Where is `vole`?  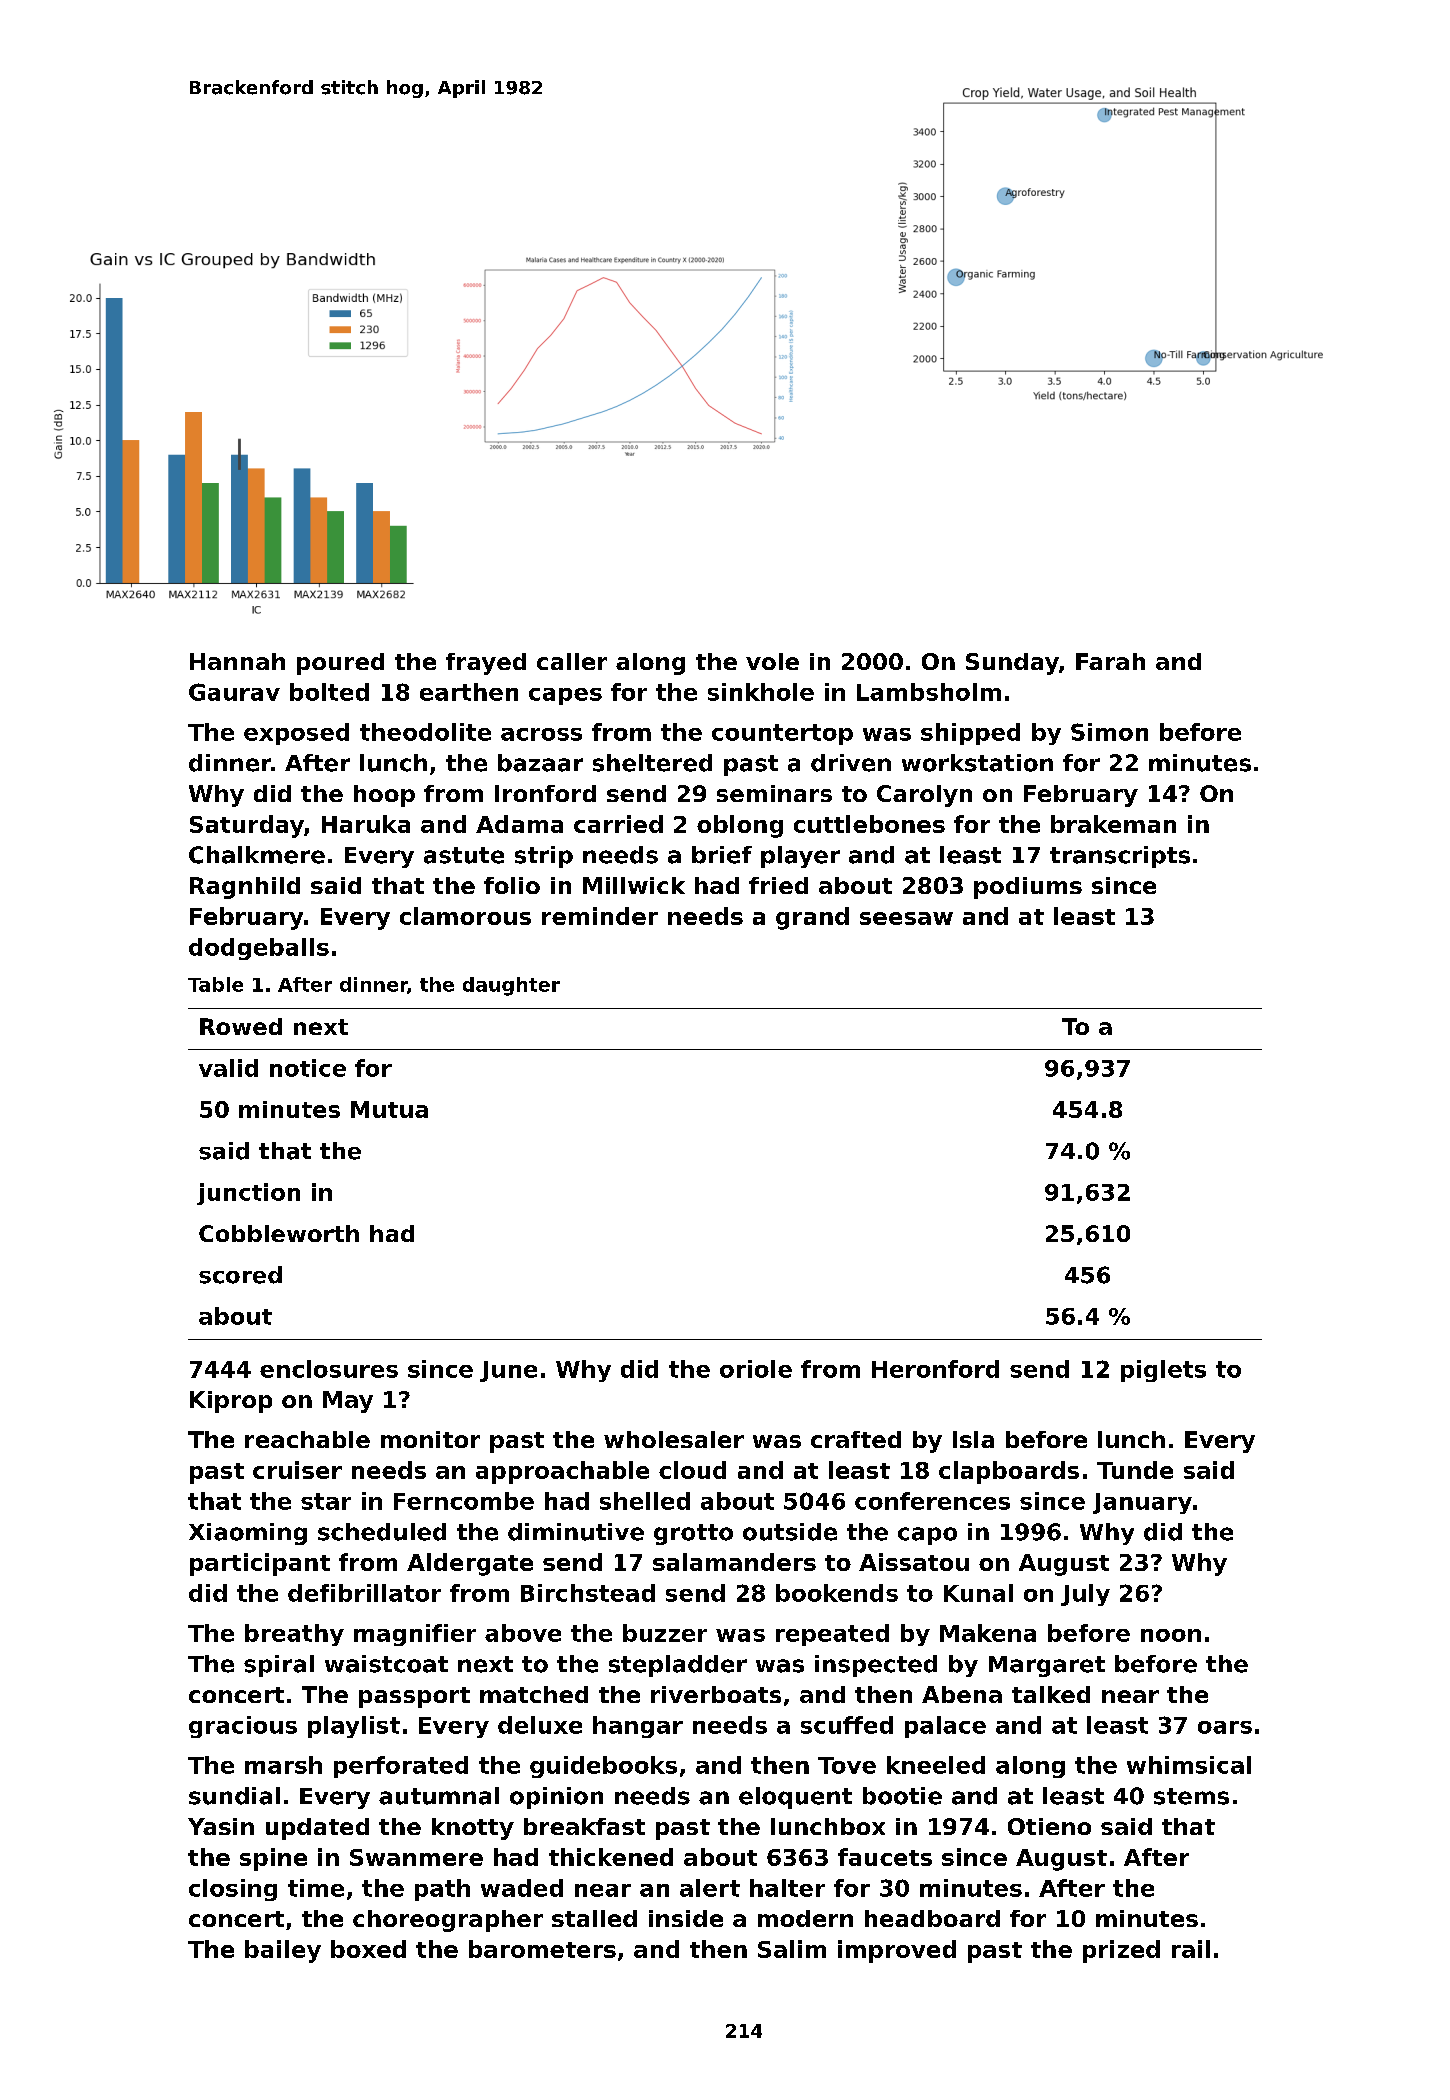
vole is located at coordinates (772, 661).
